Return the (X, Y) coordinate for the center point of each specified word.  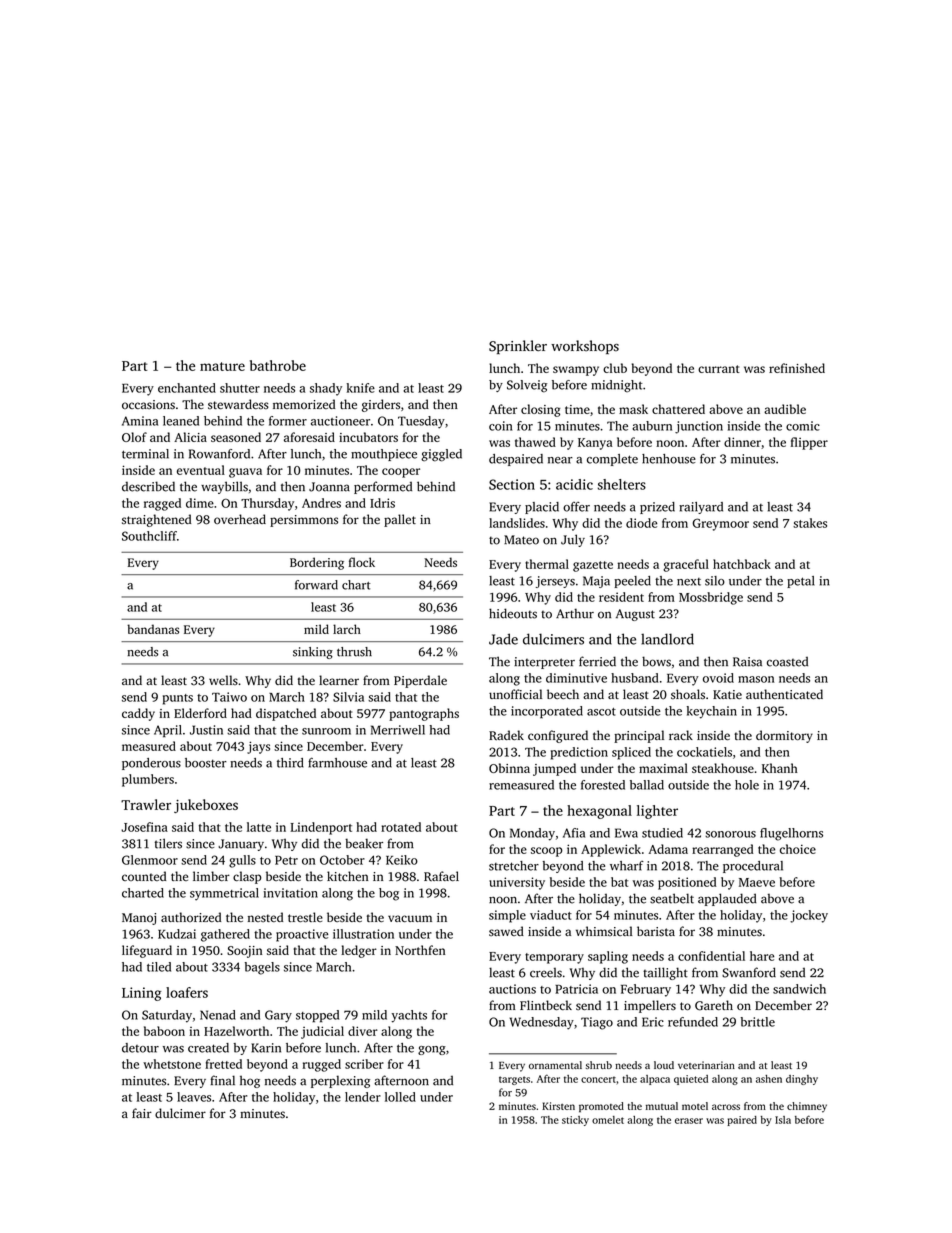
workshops (585, 347)
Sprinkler (518, 347)
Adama (668, 849)
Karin (266, 1048)
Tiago (597, 1023)
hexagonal (599, 812)
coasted (787, 662)
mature (222, 366)
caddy (138, 714)
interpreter (544, 663)
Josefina (144, 827)
